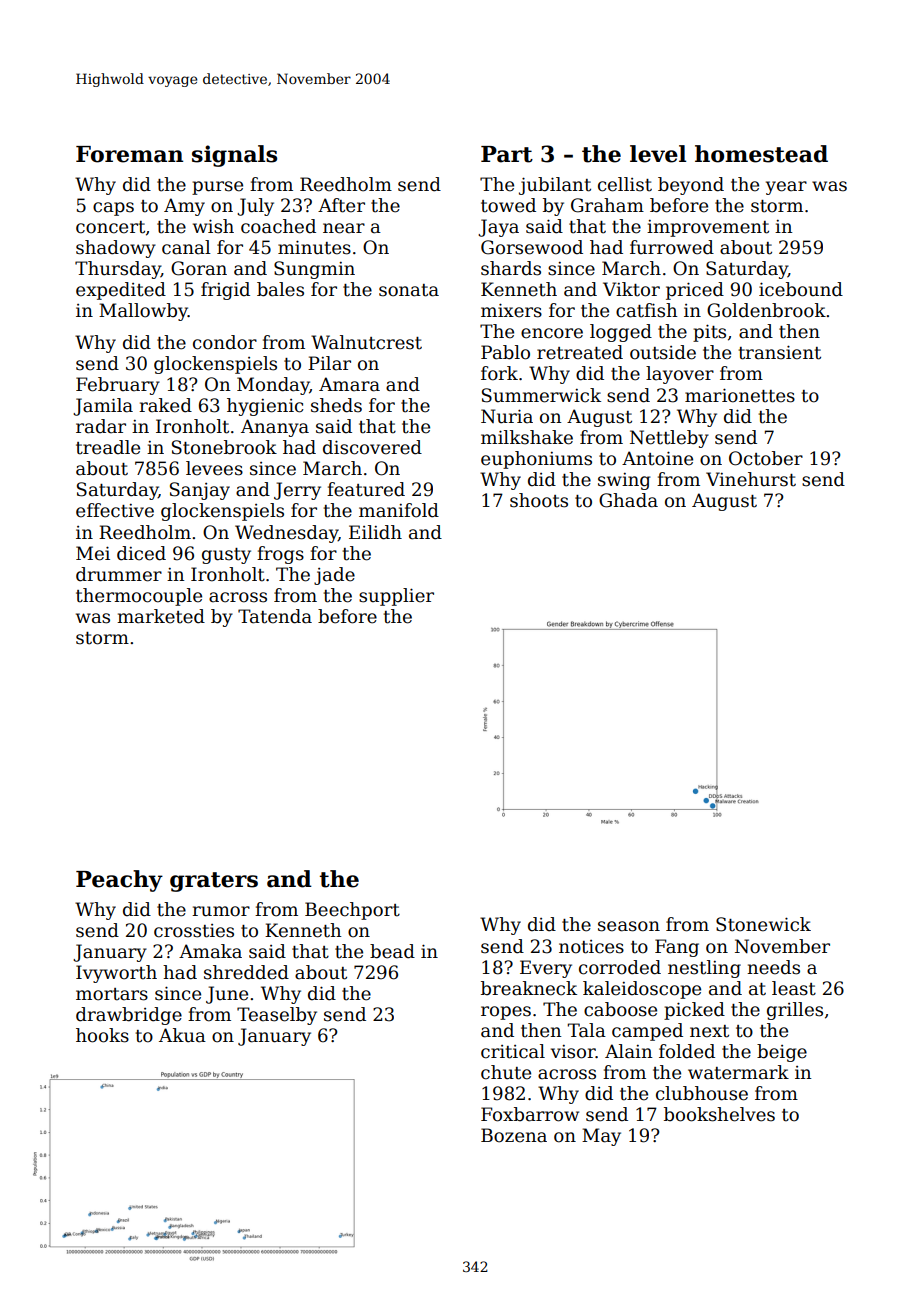 This page has width=924, height=1311. Describe the element at coordinates (275, 616) in the page. I see `Tatenda` at that location.
